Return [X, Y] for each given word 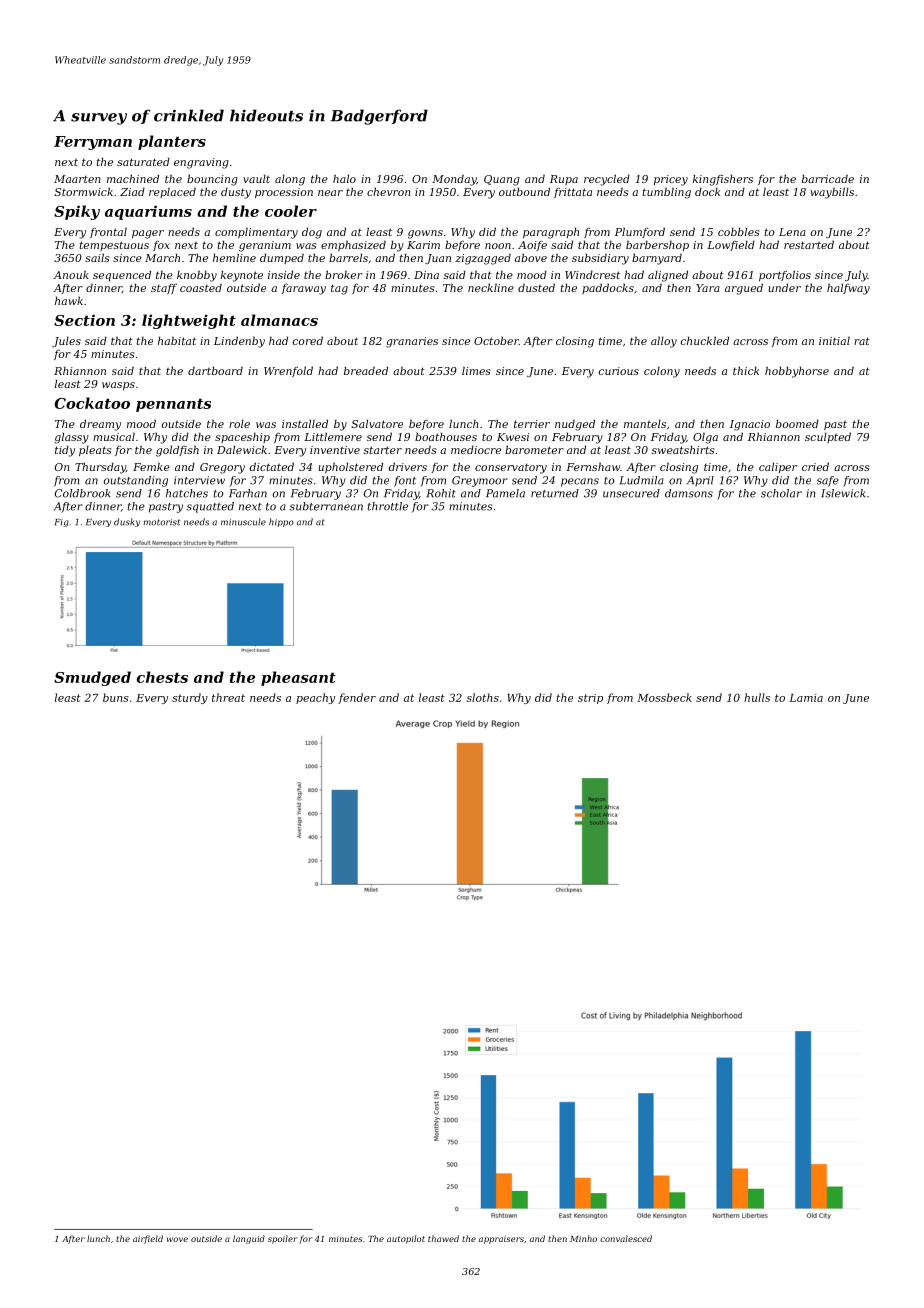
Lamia [806, 698]
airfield [148, 1239]
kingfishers [723, 180]
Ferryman [93, 143]
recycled [607, 180]
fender [357, 698]
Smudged [92, 678]
